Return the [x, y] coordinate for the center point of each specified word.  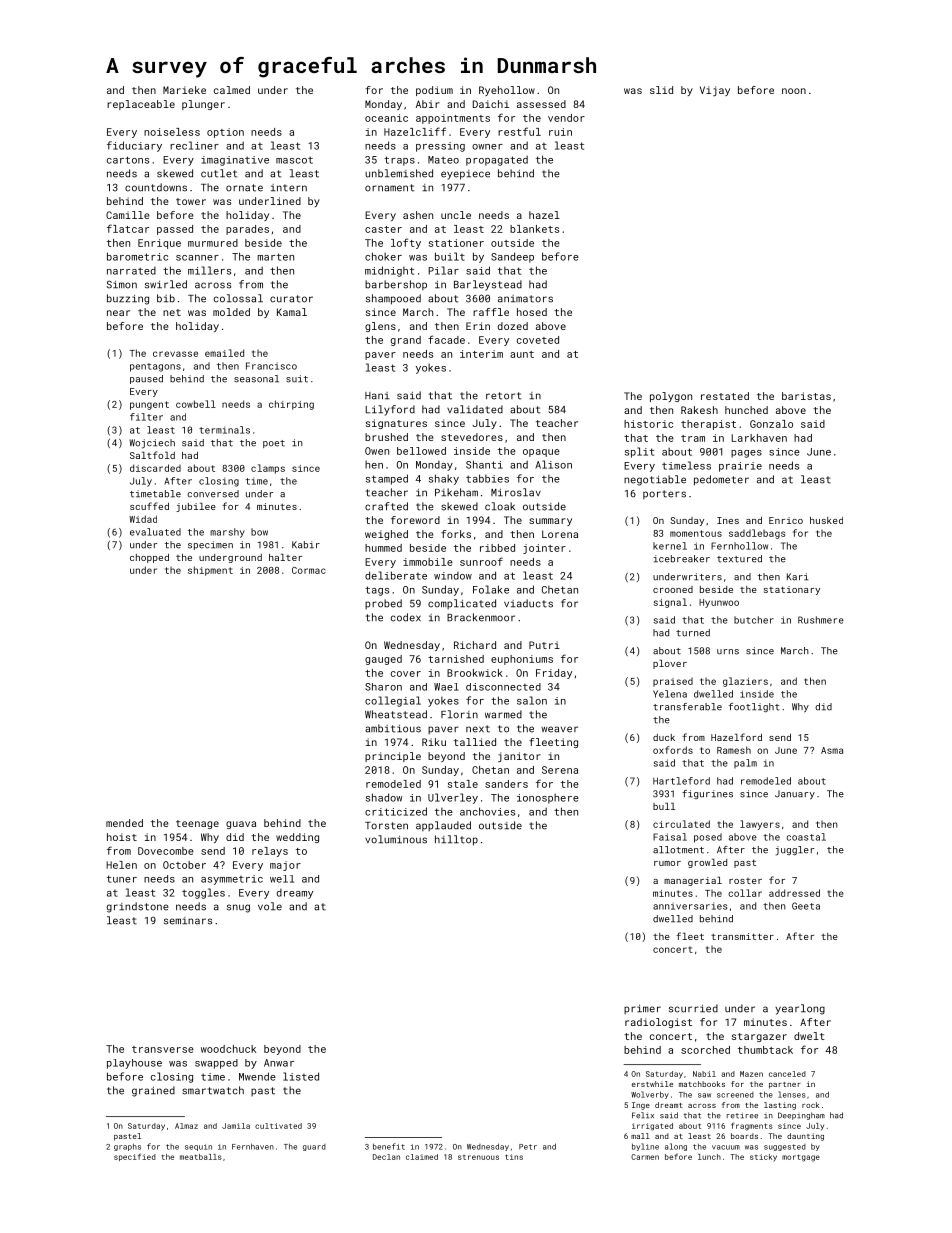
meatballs [201, 1157]
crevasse [175, 354]
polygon [671, 397]
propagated [497, 160]
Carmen [645, 1157]
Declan [386, 1157]
